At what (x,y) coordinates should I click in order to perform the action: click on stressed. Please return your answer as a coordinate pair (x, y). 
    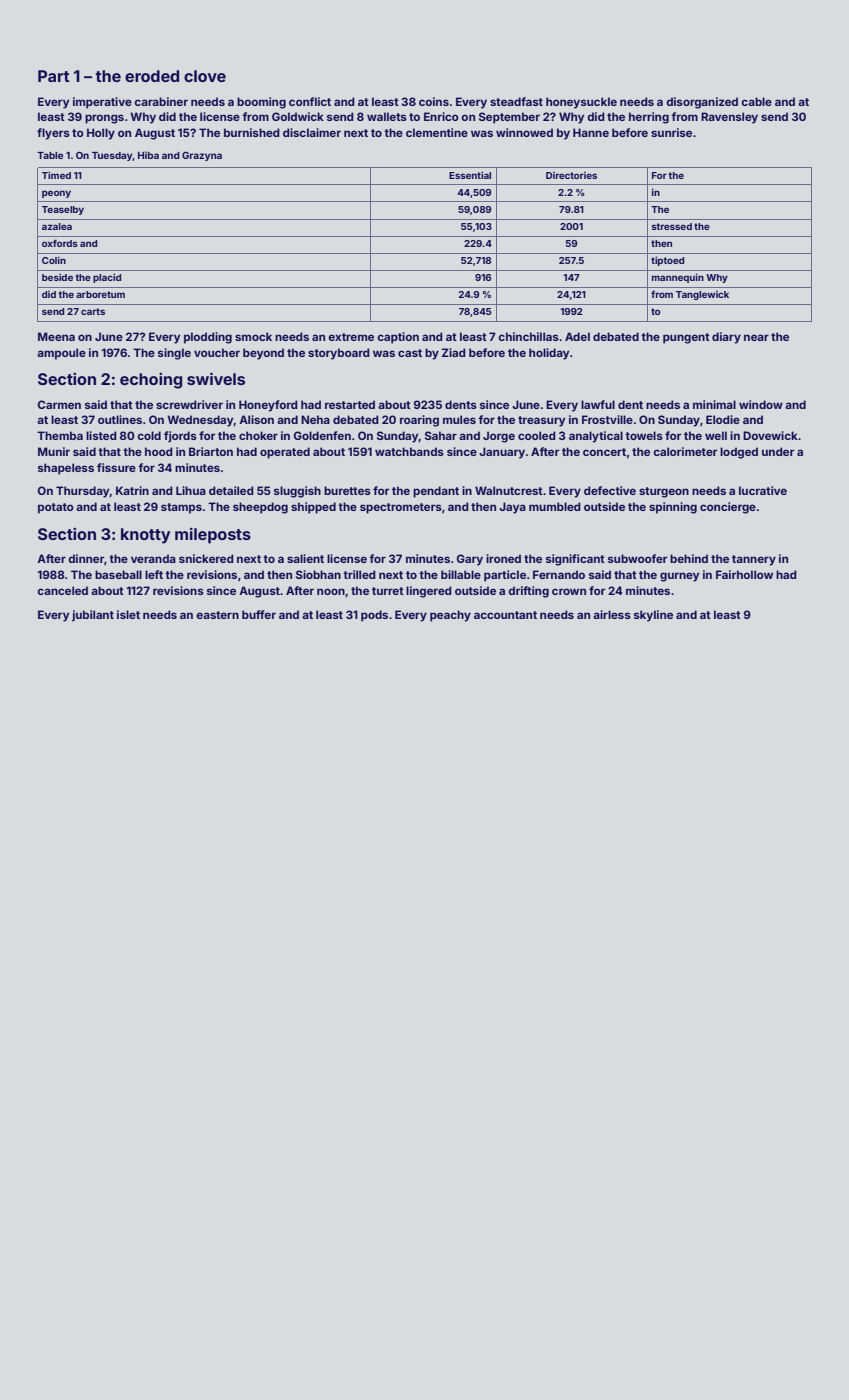
    Looking at the image, I should click on (672, 226).
